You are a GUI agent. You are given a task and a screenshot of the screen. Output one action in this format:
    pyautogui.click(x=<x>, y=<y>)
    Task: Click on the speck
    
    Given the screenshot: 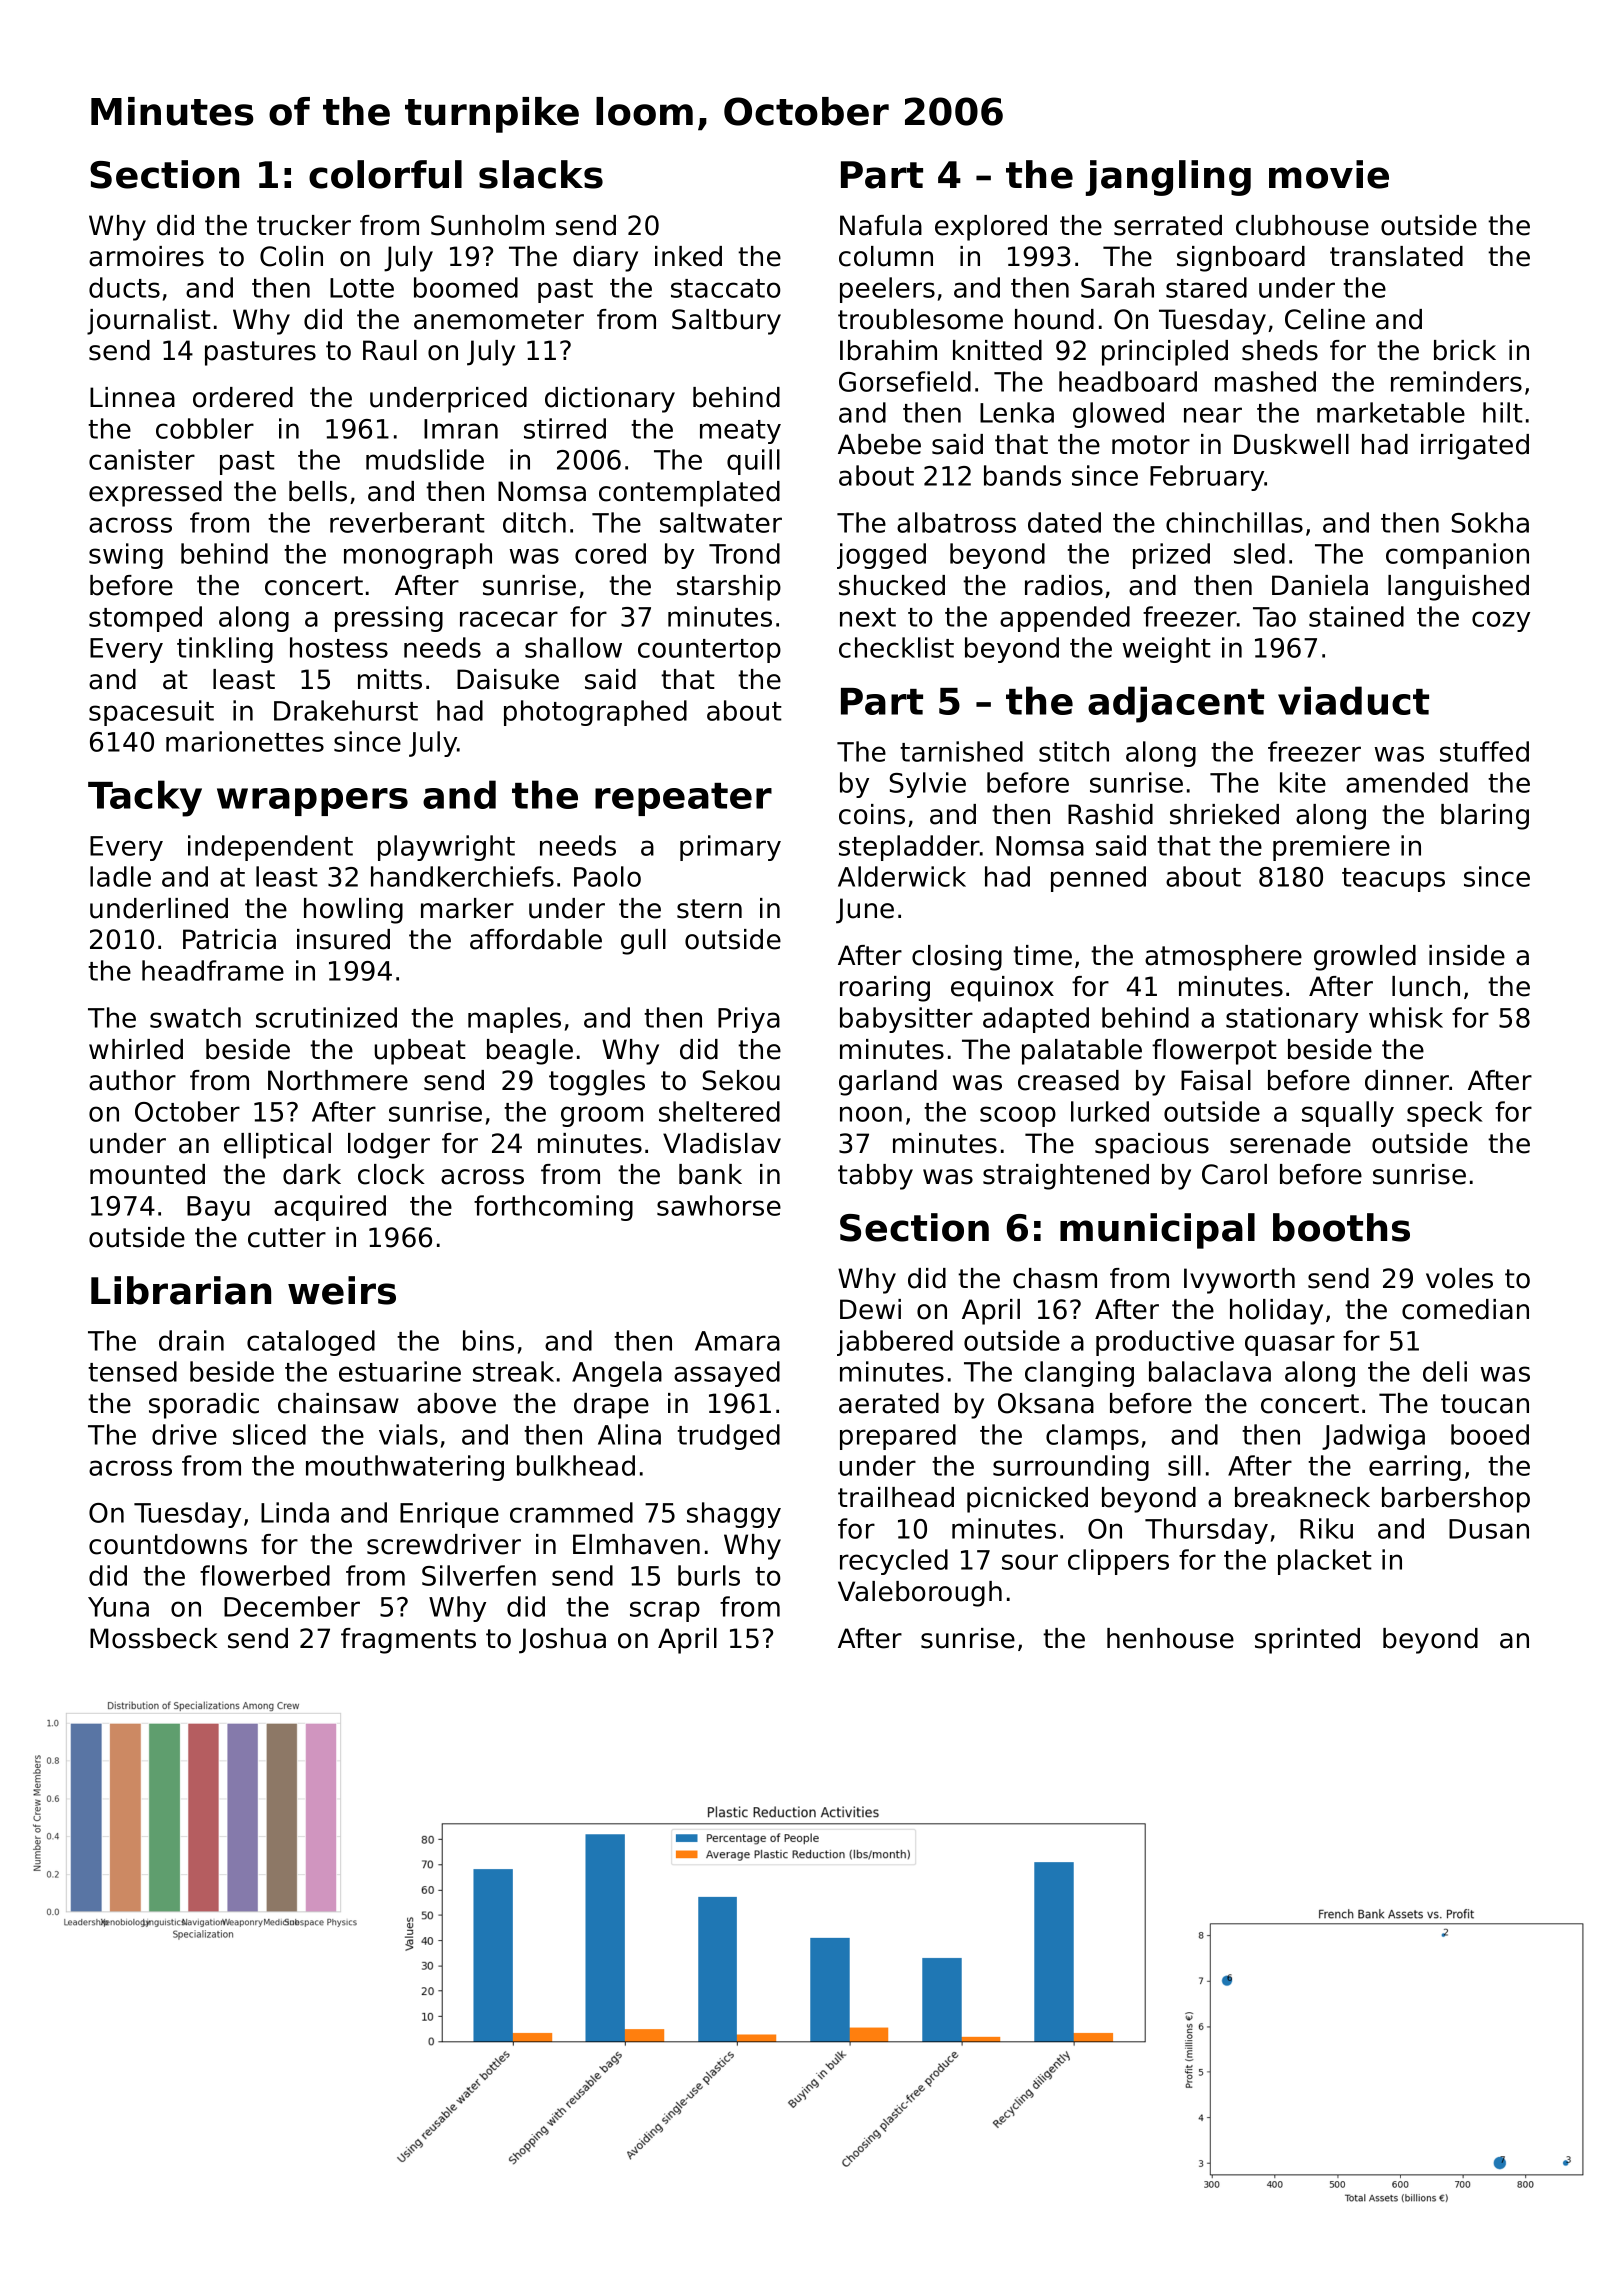 What is the action you would take?
    pyautogui.click(x=1445, y=1114)
